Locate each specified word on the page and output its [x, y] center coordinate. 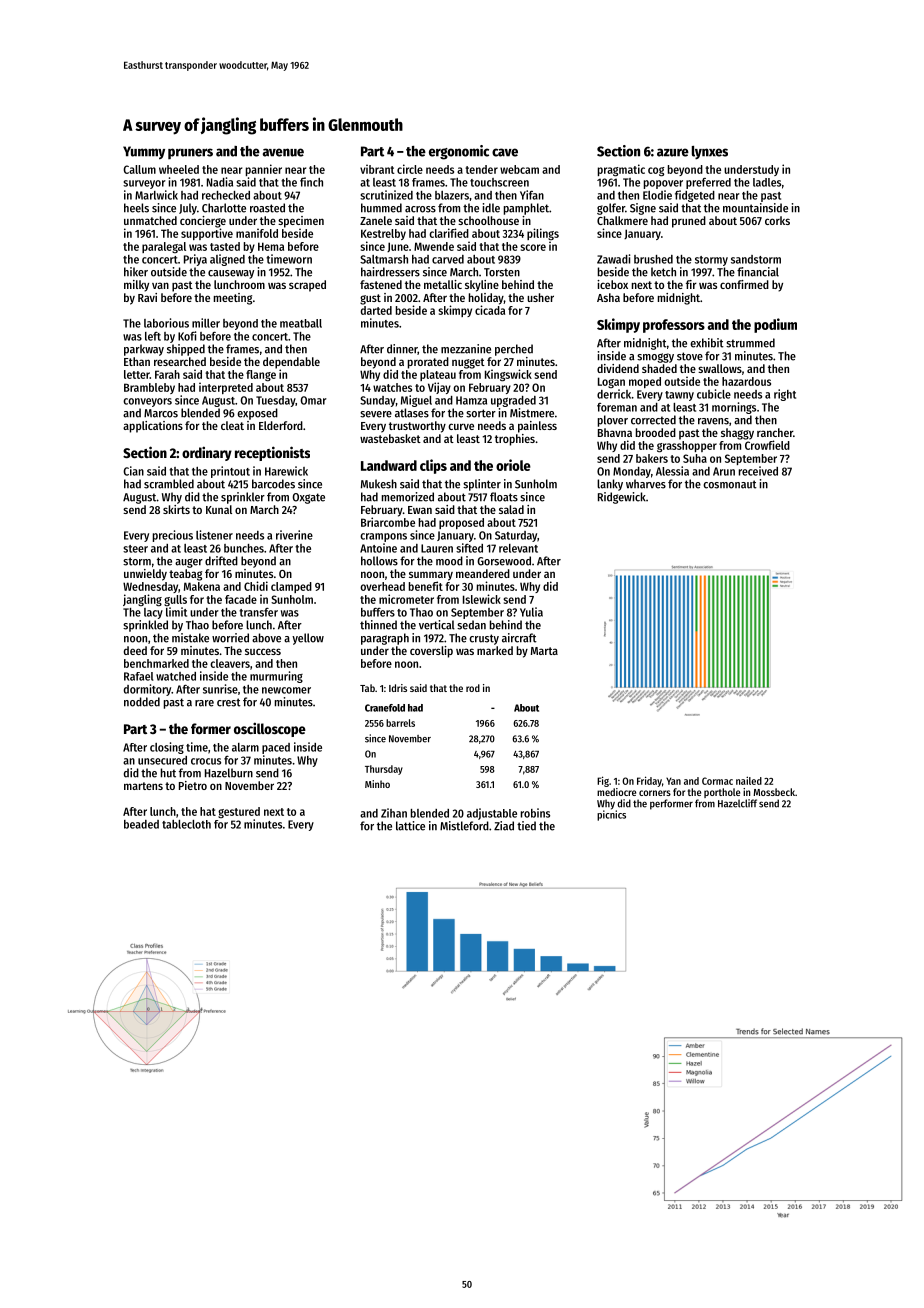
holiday [486, 299]
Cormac [717, 781]
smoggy [655, 358]
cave [505, 152]
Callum [139, 169]
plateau [438, 375]
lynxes [710, 152]
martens [143, 786]
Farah [167, 374]
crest [229, 702]
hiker [136, 272]
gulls [175, 600]
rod [473, 688]
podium [775, 325]
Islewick [482, 599]
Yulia [531, 612]
